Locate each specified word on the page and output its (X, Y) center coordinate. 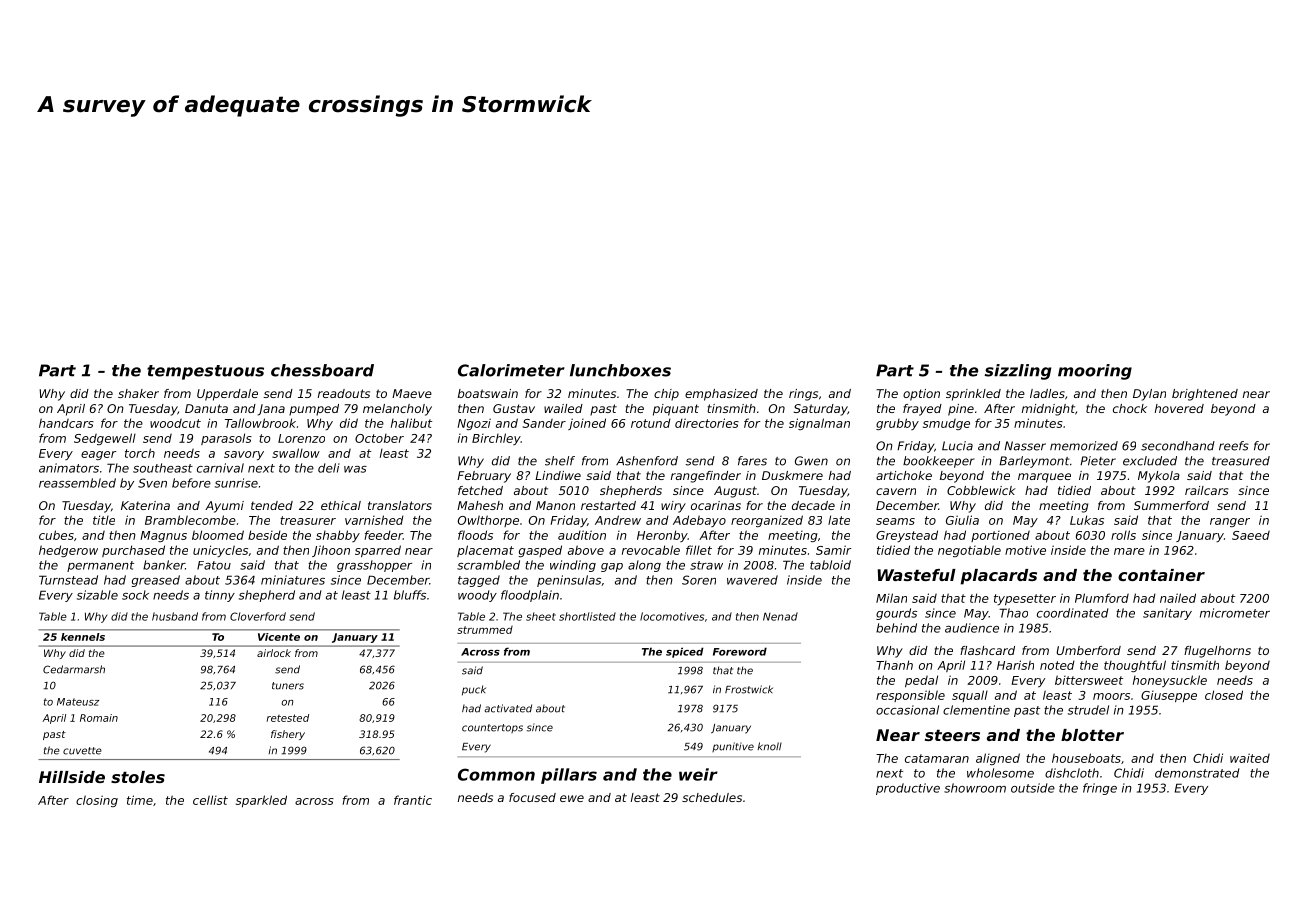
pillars (569, 776)
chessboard (322, 370)
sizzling (1018, 372)
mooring (1095, 372)
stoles (138, 777)
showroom (975, 788)
